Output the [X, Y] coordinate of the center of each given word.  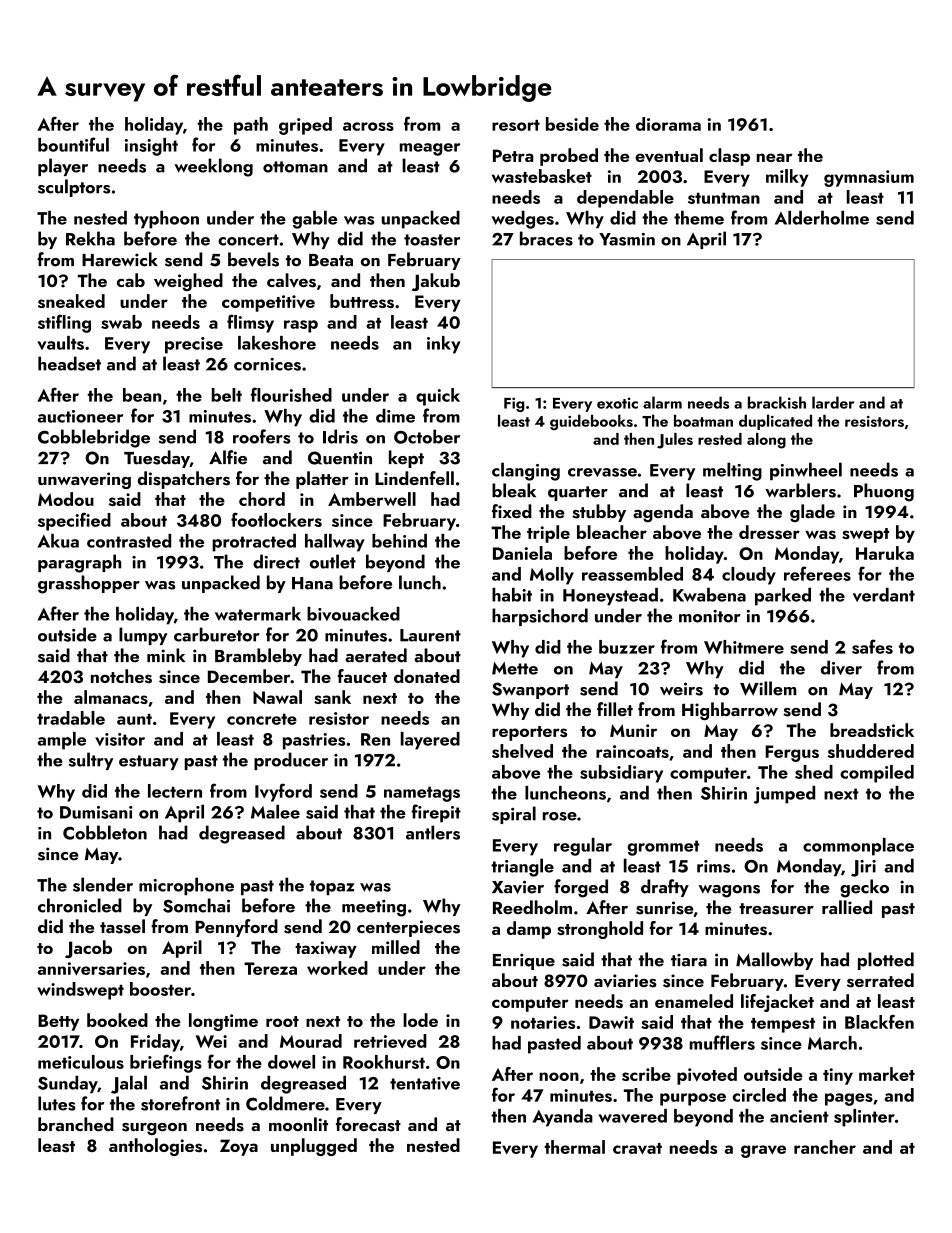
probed [569, 157]
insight [151, 147]
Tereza [270, 968]
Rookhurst [384, 1062]
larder [833, 402]
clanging [526, 471]
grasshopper [89, 584]
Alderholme [822, 218]
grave [763, 1151]
